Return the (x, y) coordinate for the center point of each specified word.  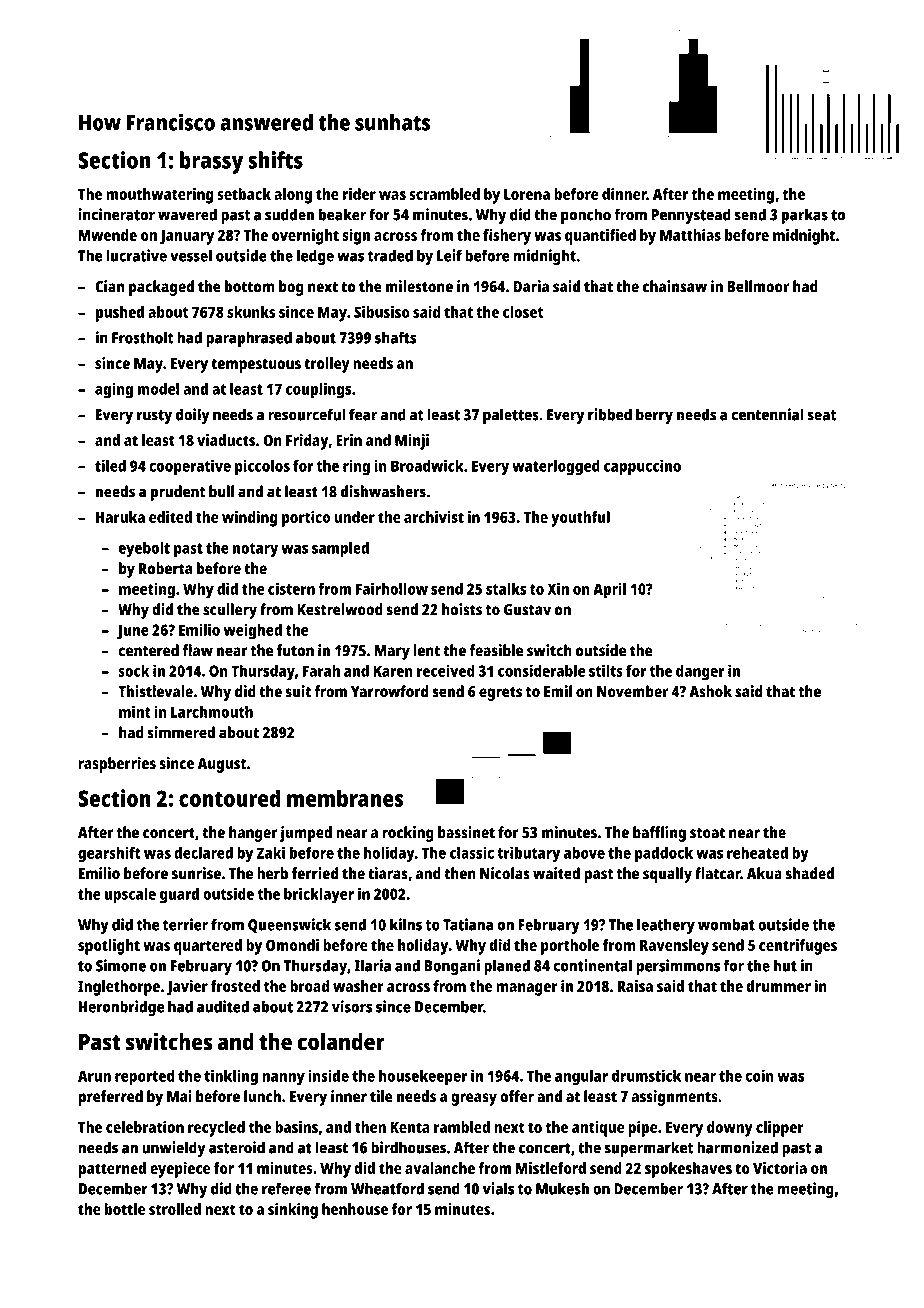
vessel (191, 255)
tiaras (388, 873)
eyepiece (180, 1170)
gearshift (109, 854)
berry (654, 416)
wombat (726, 924)
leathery (666, 926)
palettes (511, 416)
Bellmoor (758, 286)
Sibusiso (382, 312)
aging (114, 390)
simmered (181, 732)
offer (517, 1096)
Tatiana (468, 924)
